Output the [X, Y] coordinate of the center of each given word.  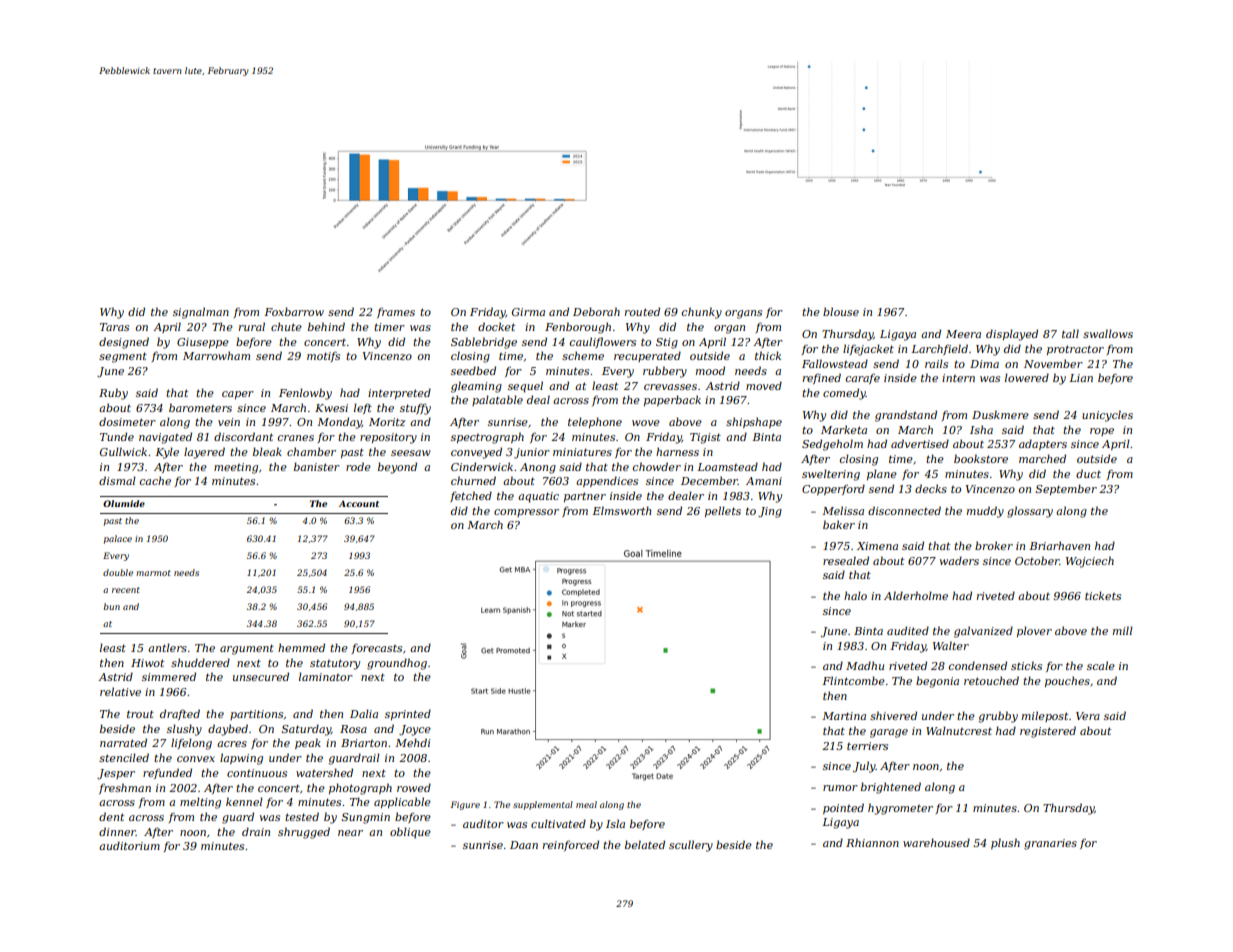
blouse [841, 311]
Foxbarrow [294, 311]
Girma [528, 312]
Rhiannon [872, 842]
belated [645, 844]
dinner [117, 831]
